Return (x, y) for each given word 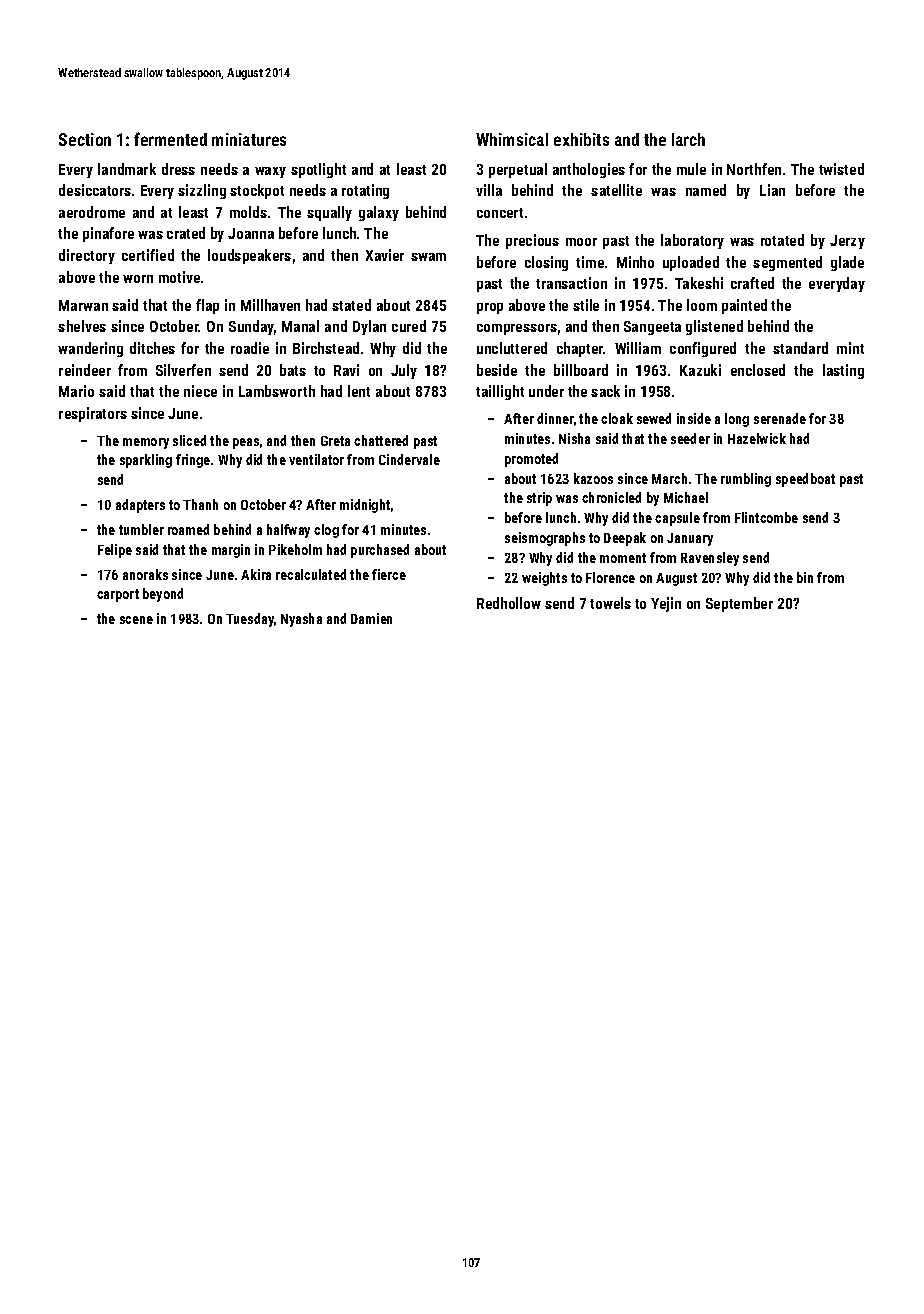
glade (847, 263)
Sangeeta (652, 328)
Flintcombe (766, 517)
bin (805, 577)
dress (178, 169)
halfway (288, 531)
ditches (152, 348)
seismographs (545, 539)
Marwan (83, 305)
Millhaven (270, 305)
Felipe (115, 551)
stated (351, 305)
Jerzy (847, 242)
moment (623, 558)
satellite (616, 190)
